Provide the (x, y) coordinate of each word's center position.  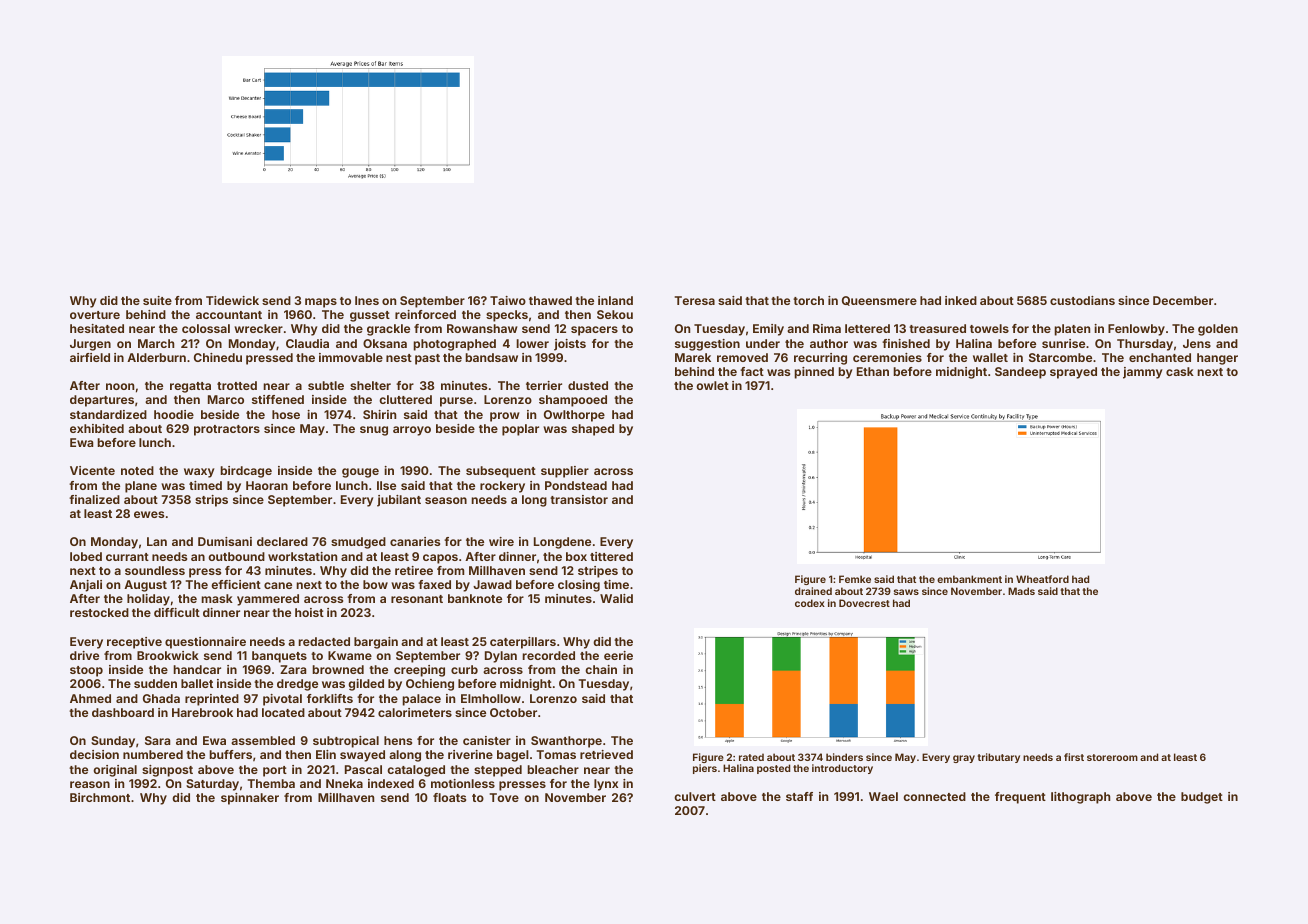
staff (799, 796)
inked (961, 300)
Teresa (695, 300)
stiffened (278, 399)
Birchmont (100, 797)
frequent (1020, 798)
